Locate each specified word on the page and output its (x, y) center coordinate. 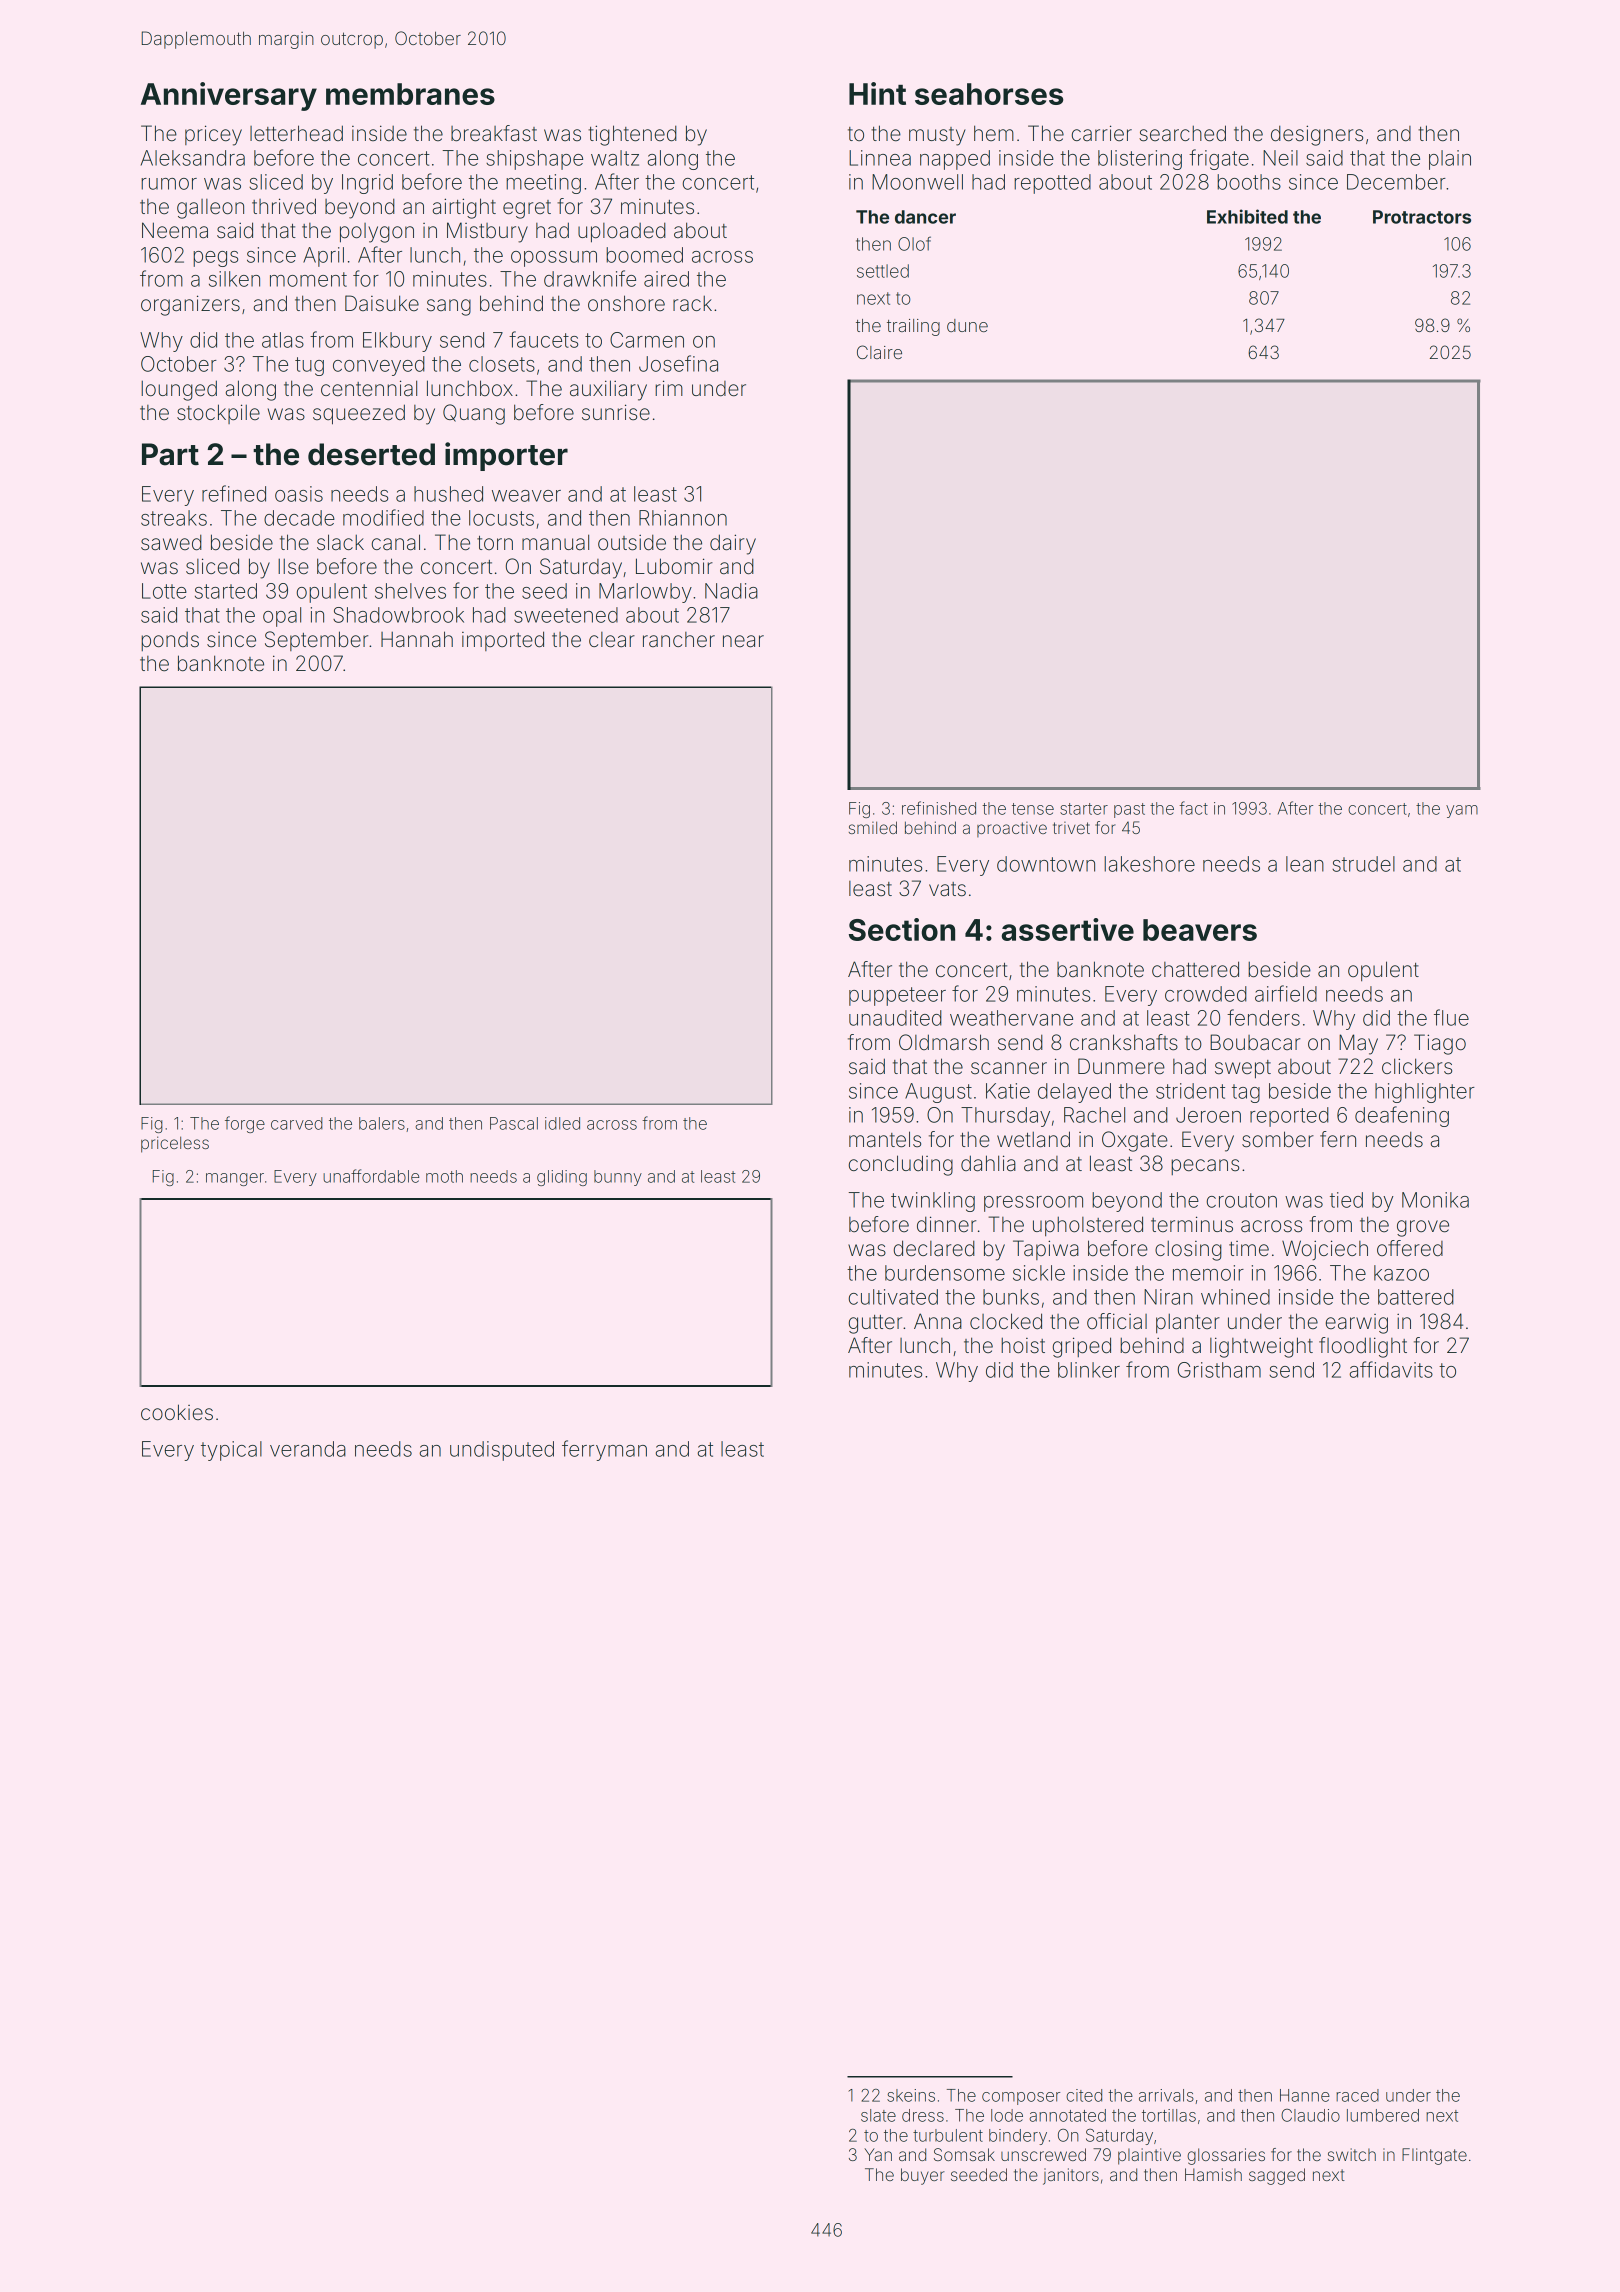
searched (1182, 133)
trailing (913, 327)
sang (449, 307)
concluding (901, 1165)
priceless (175, 1144)
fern (1338, 1139)
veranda (308, 1449)
